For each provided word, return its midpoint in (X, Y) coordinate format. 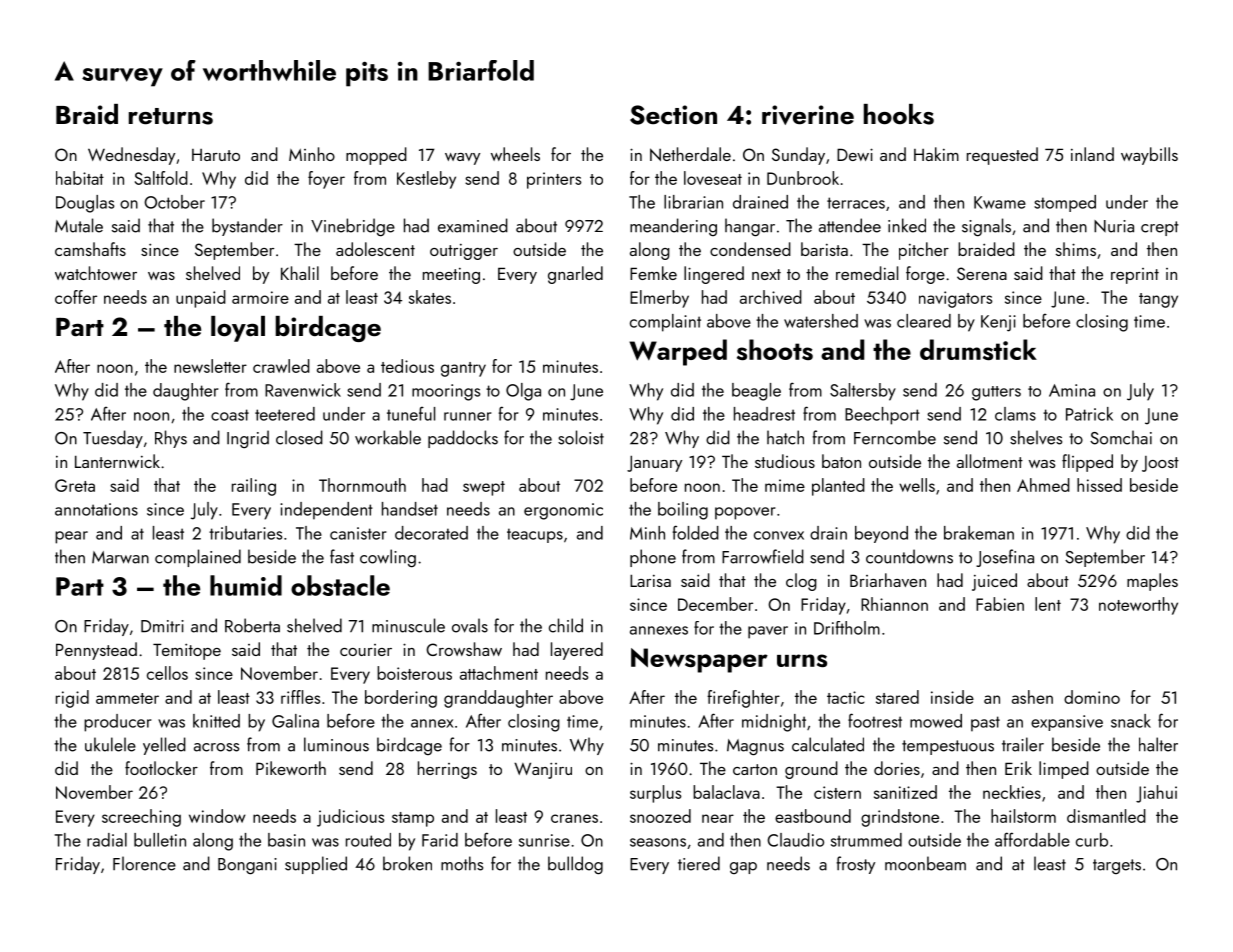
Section (673, 115)
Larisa (650, 580)
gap (743, 868)
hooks (899, 114)
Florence (144, 863)
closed (299, 437)
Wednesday (131, 156)
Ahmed (1043, 485)
